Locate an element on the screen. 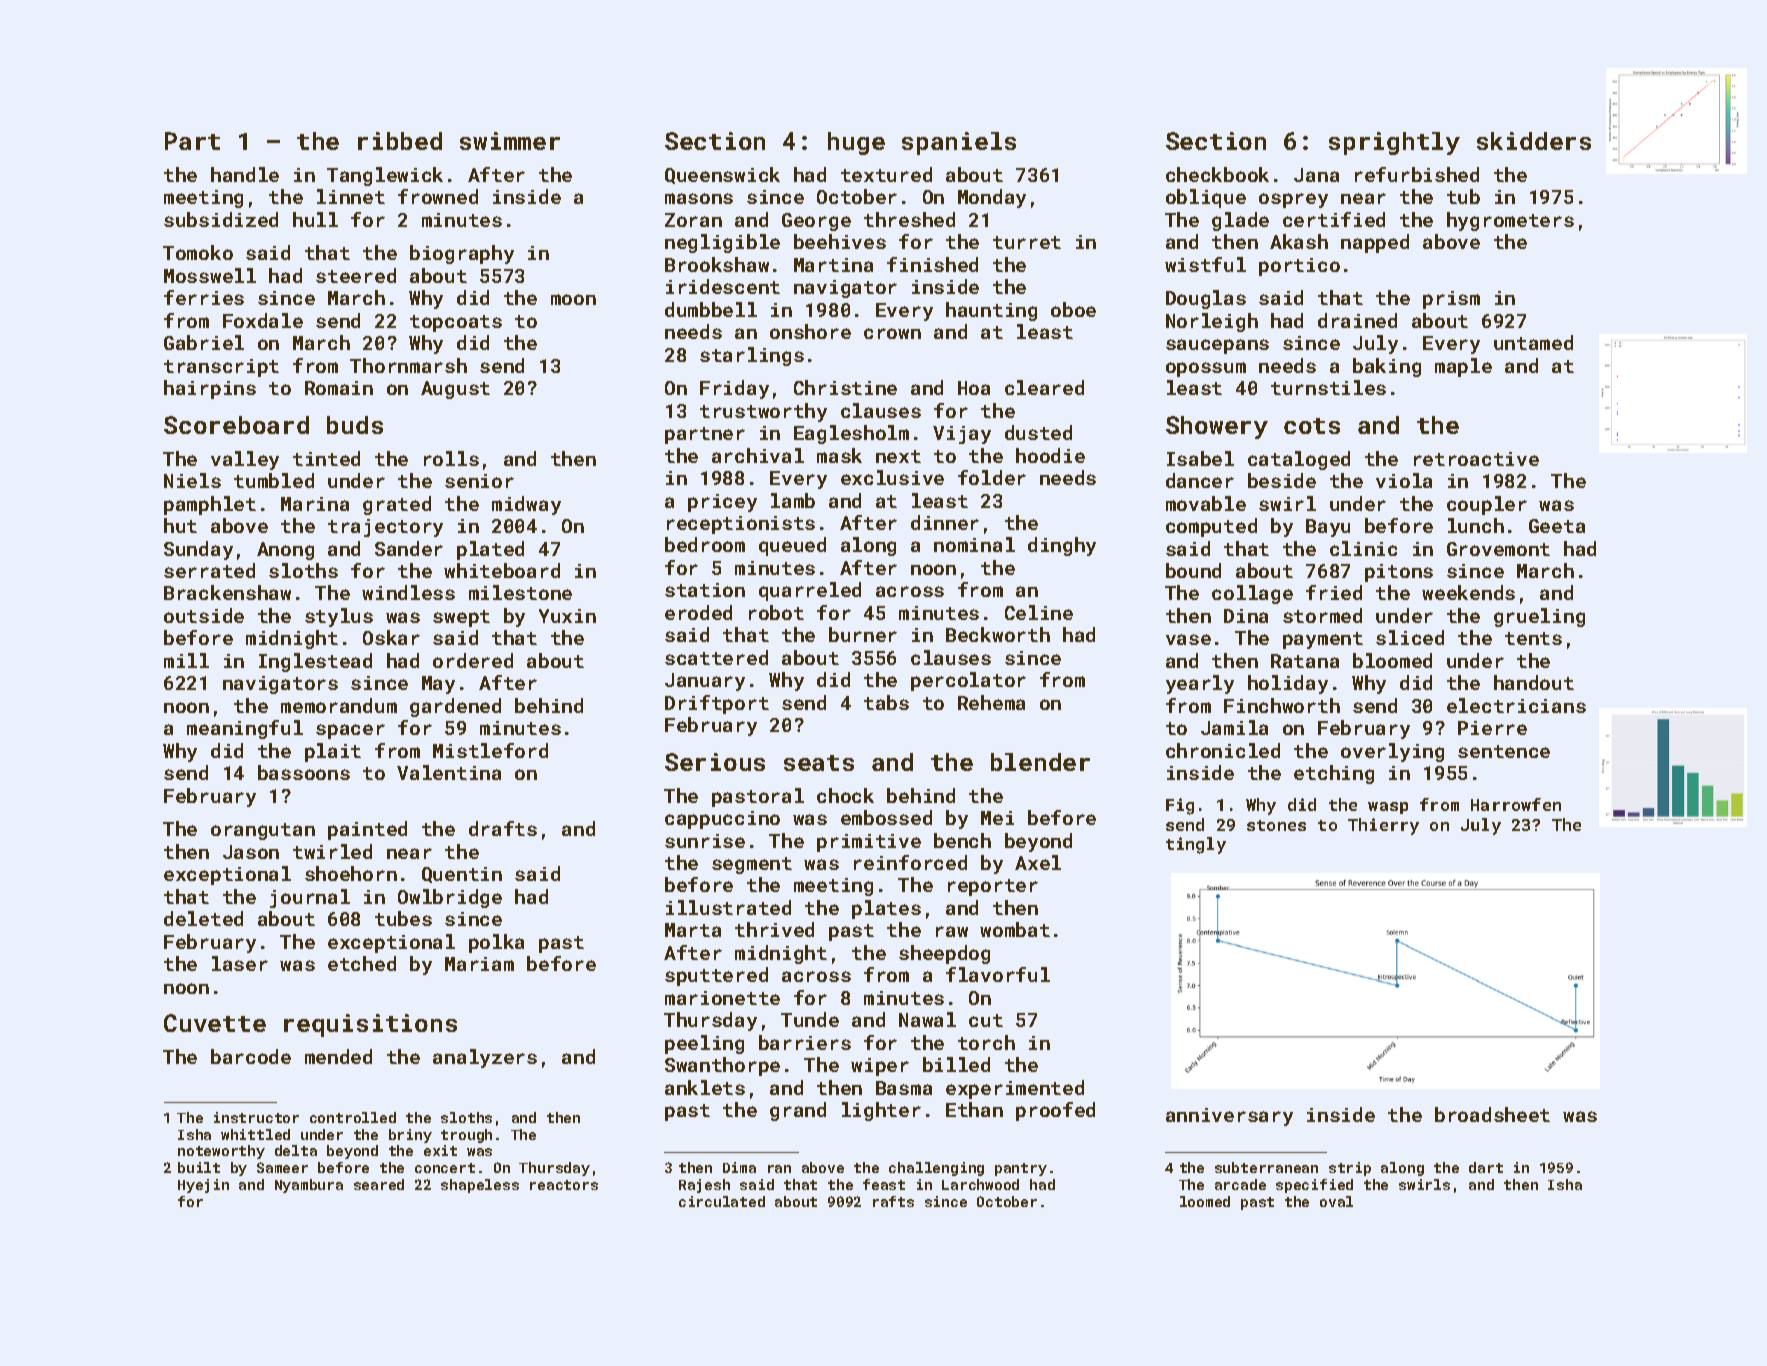 This screenshot has height=1366, width=1767. tabs is located at coordinates (886, 702).
